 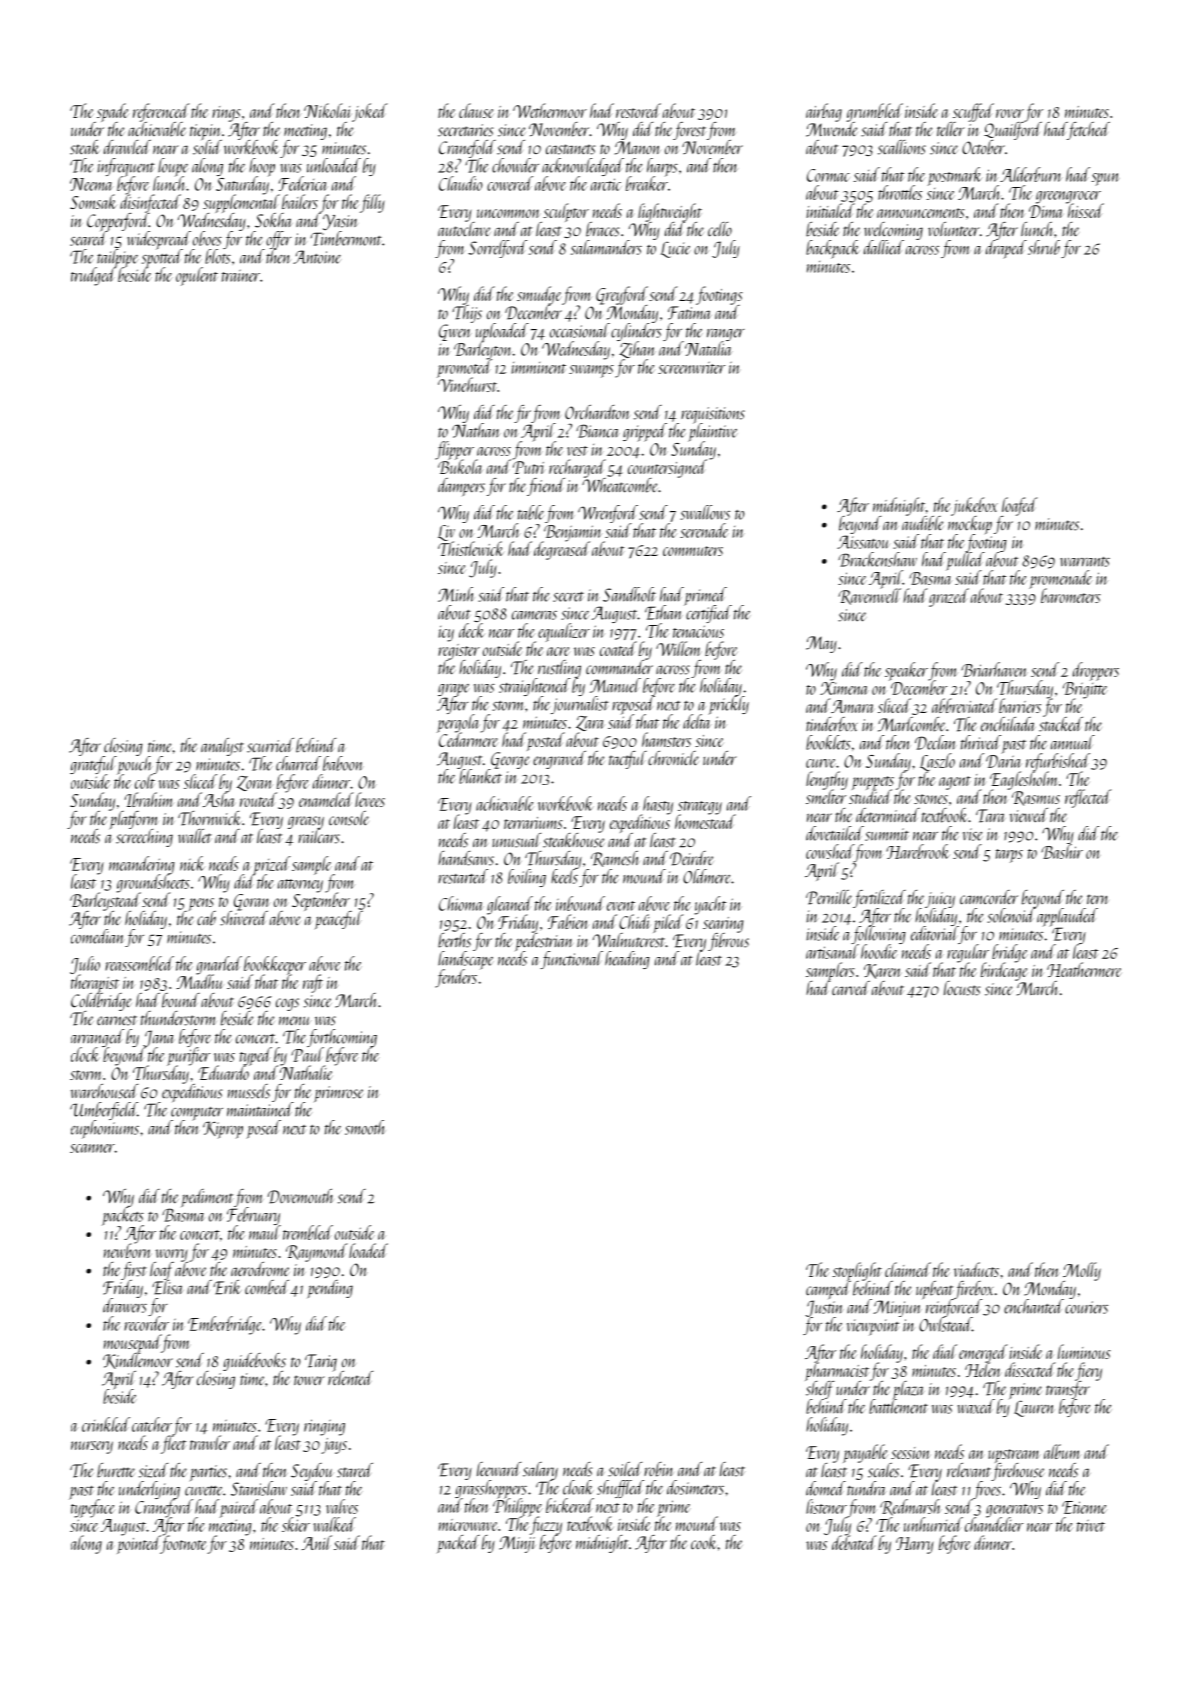 I want to click on Sorrelford, so click(x=497, y=249).
